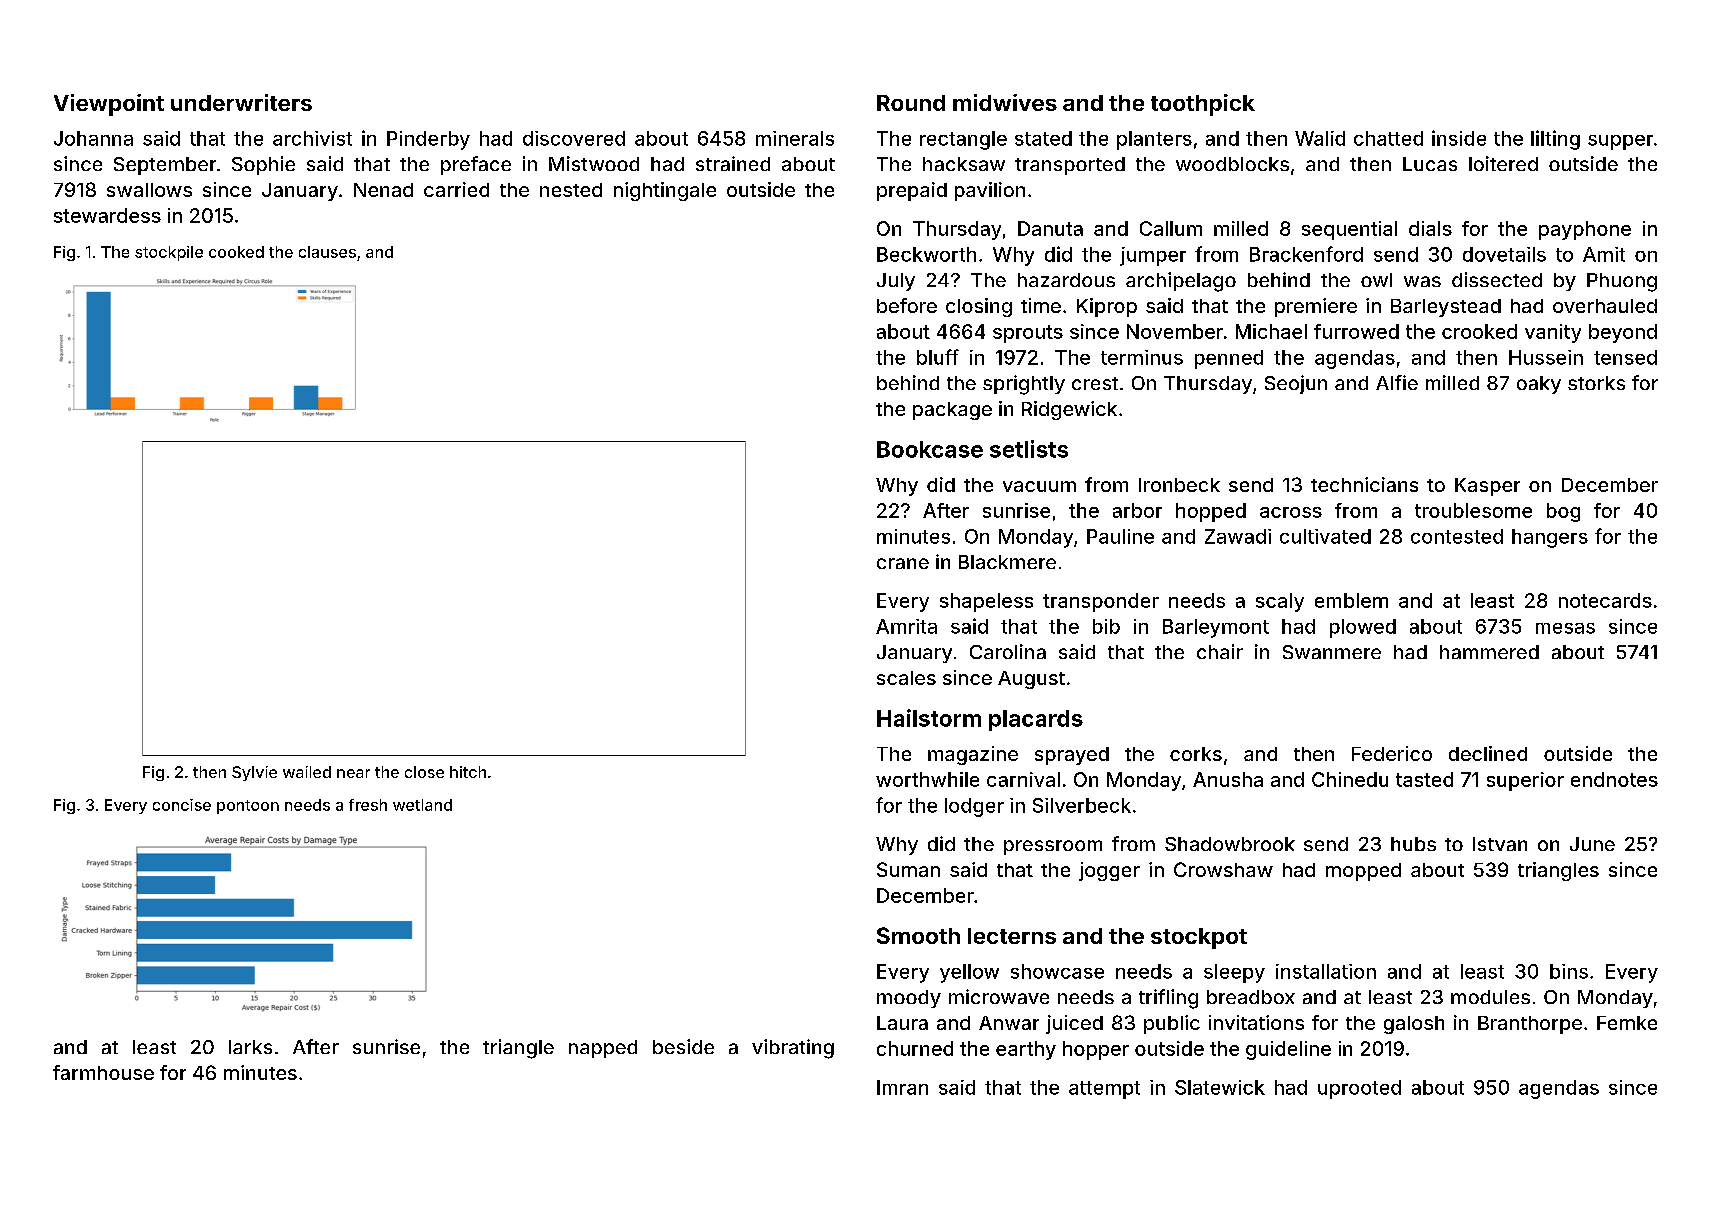  What do you see at coordinates (103, 1072) in the screenshot?
I see `farmhouse` at bounding box center [103, 1072].
